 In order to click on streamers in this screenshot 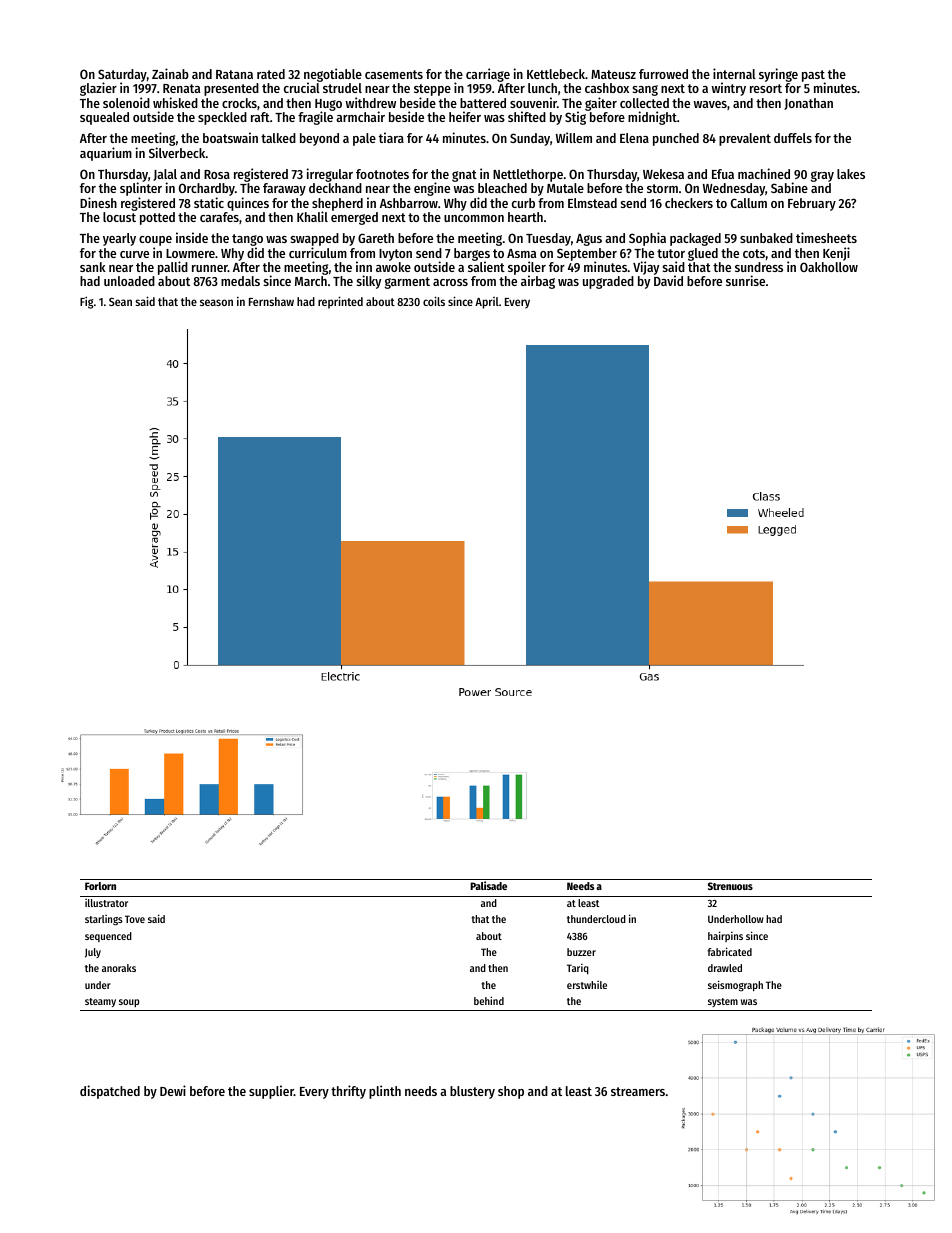, I will do `click(638, 1091)`.
